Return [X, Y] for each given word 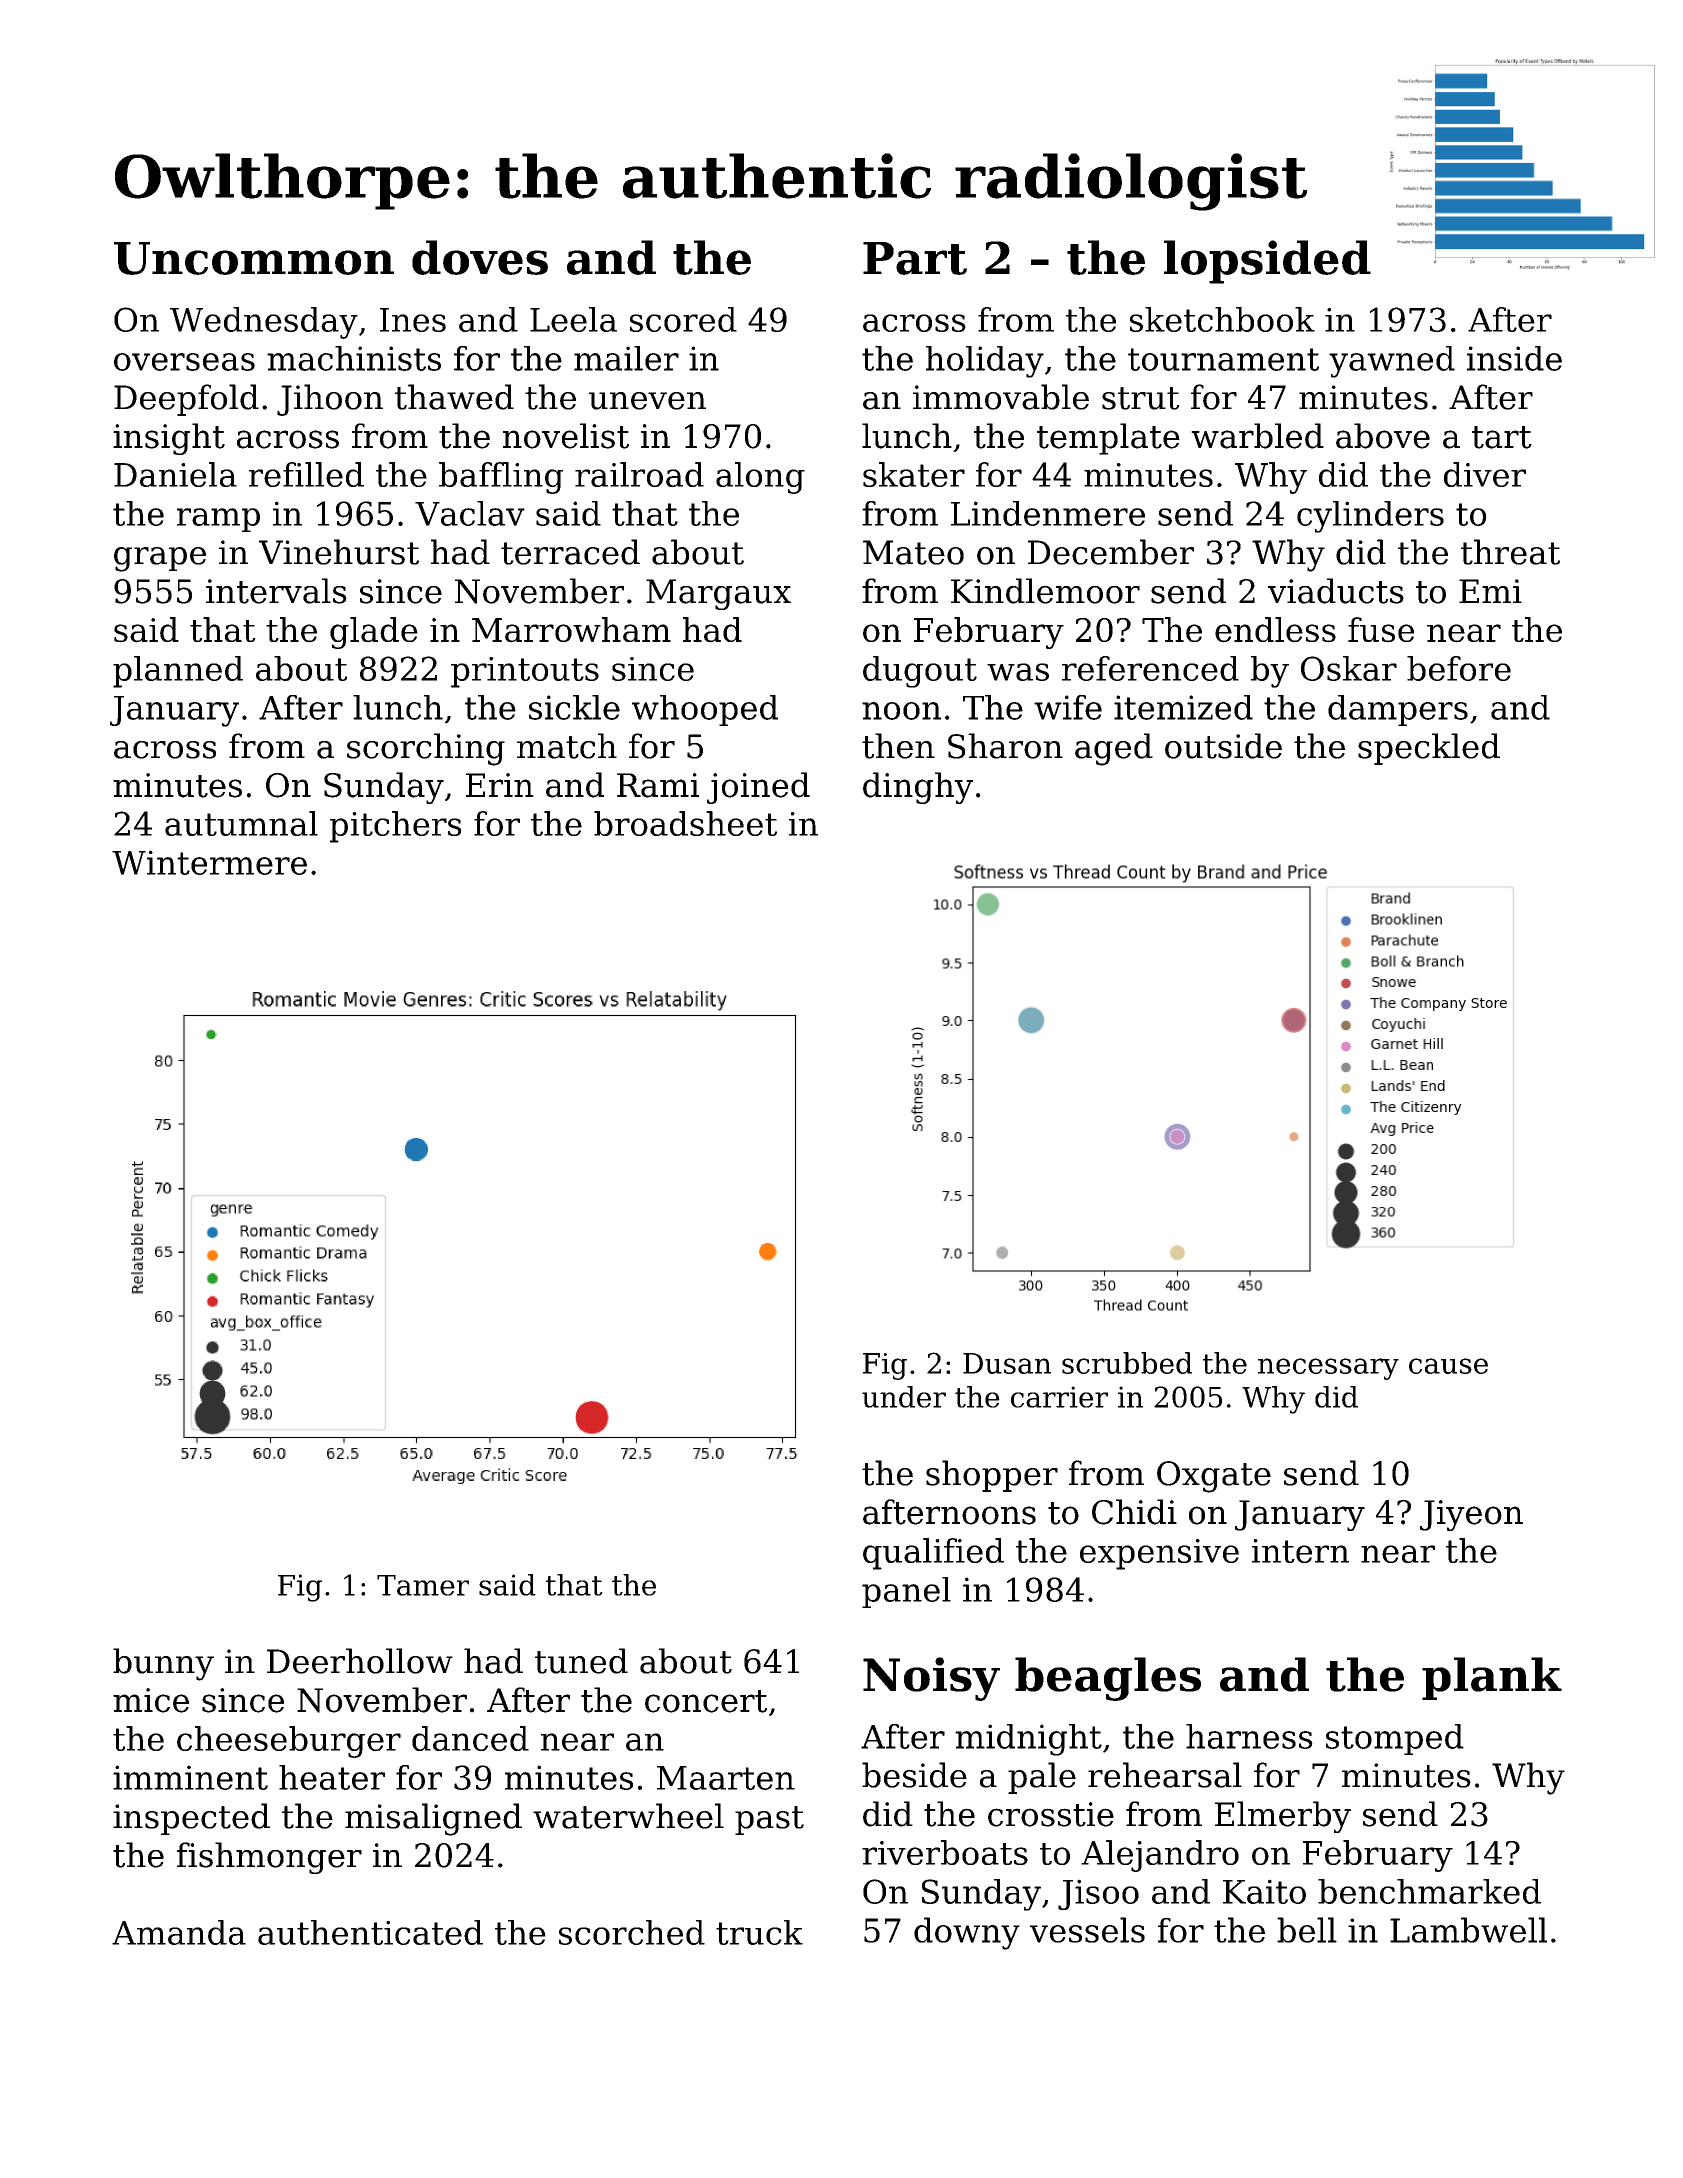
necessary [1328, 1369]
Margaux [718, 594]
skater [914, 474]
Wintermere [209, 862]
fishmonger [269, 1858]
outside [1223, 746]
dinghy [918, 788]
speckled [1429, 749]
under [904, 1397]
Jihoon [330, 400]
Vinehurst [339, 552]
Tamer [423, 1585]
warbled [1257, 436]
